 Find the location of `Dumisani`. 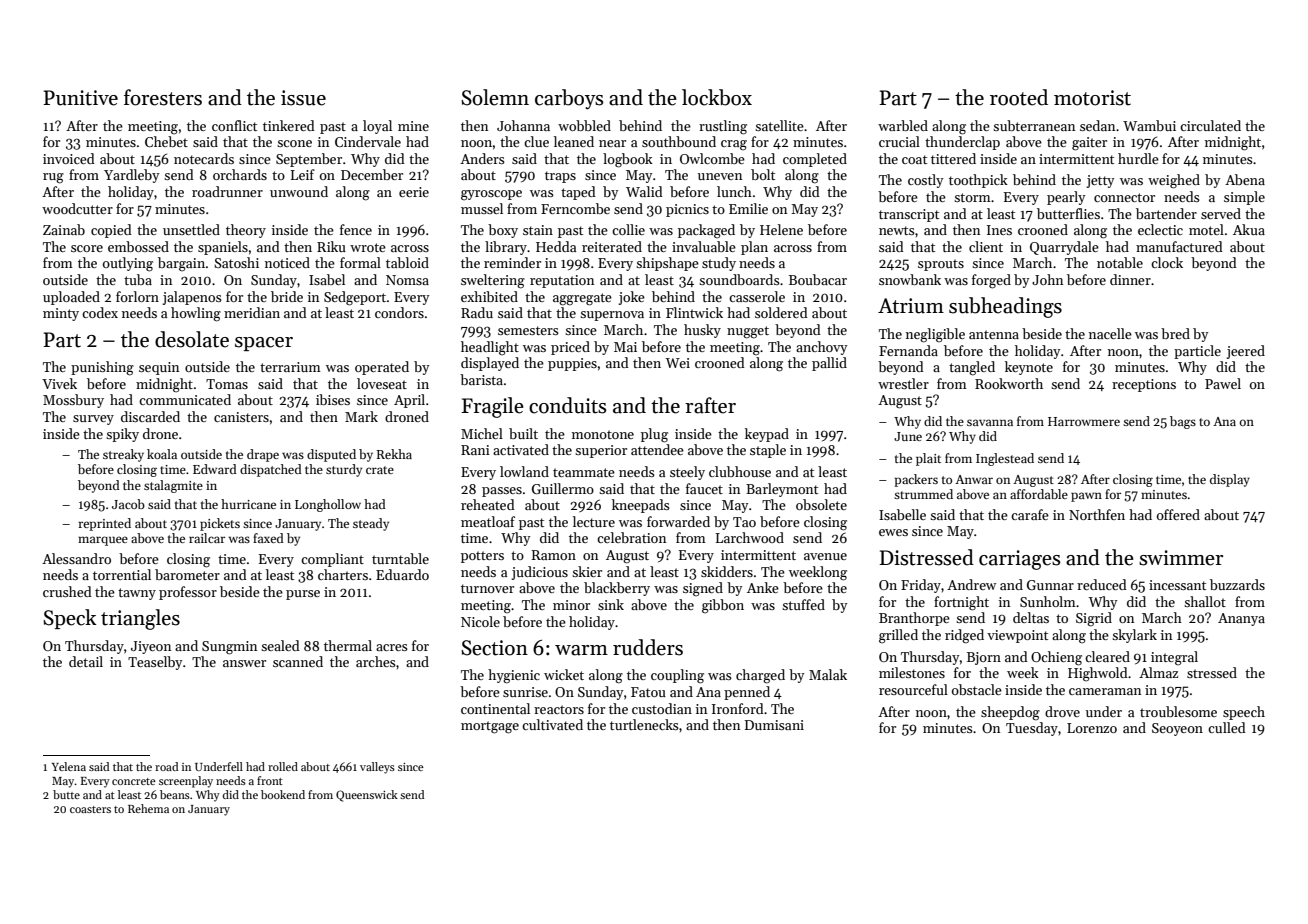

Dumisani is located at coordinates (774, 725).
